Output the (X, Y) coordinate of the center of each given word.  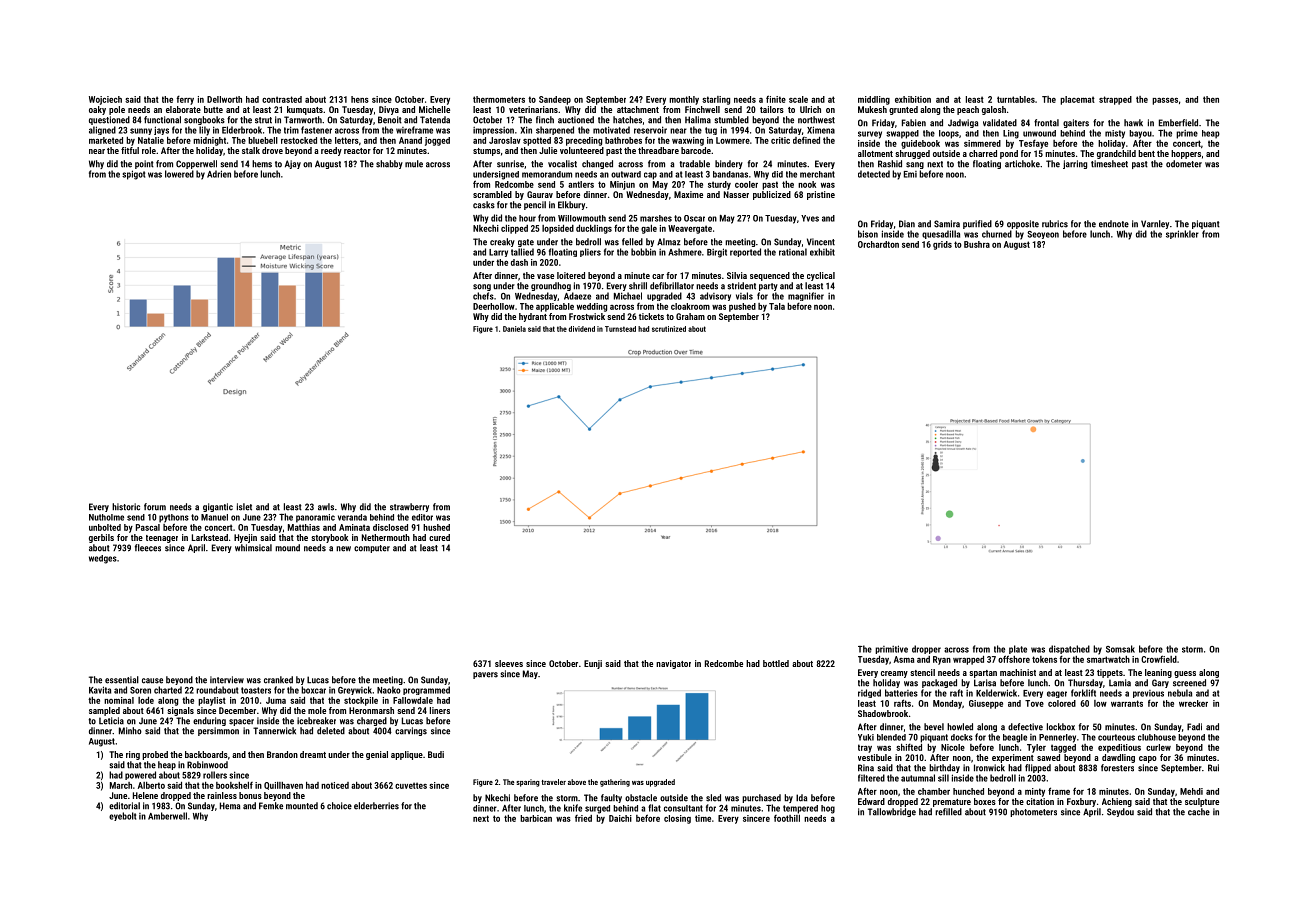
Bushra (977, 244)
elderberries (376, 806)
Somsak (1120, 649)
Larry (498, 253)
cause (152, 681)
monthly (684, 100)
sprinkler (1182, 234)
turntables (1016, 99)
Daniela (514, 329)
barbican (536, 818)
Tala (777, 306)
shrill (638, 286)
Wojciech (105, 100)
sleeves (509, 663)
